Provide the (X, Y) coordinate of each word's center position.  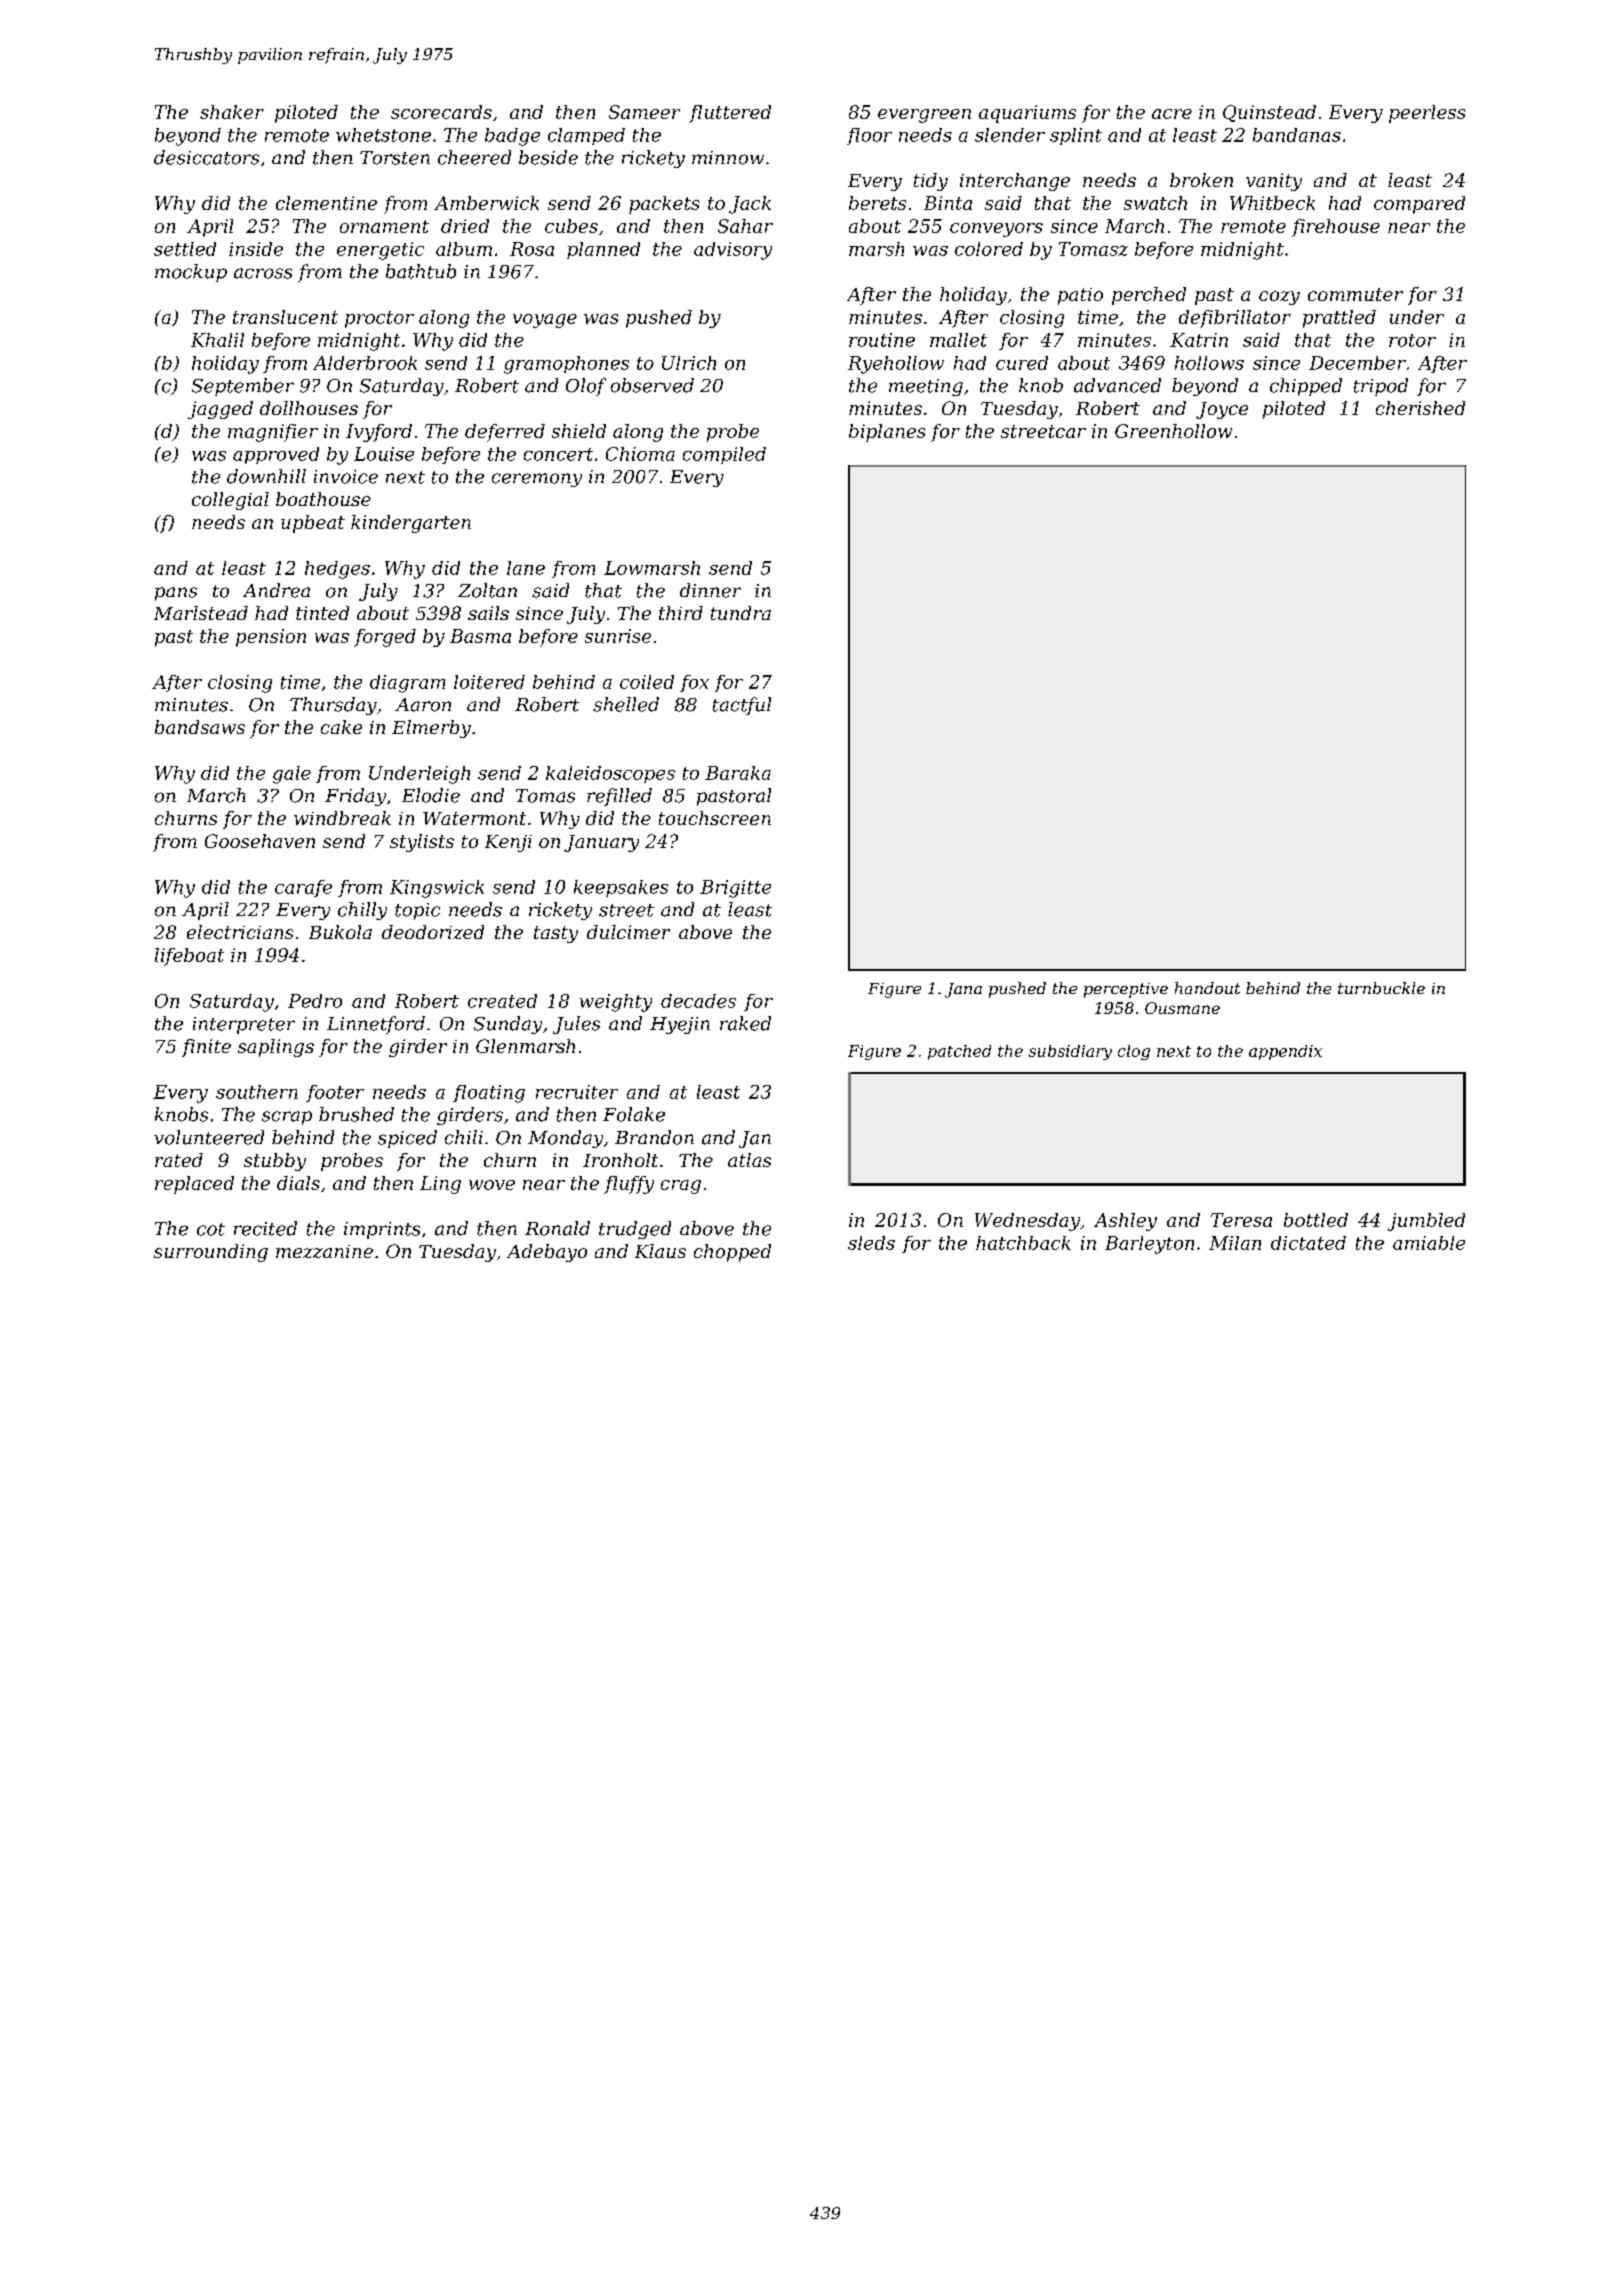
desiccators (206, 157)
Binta (948, 203)
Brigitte (735, 889)
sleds (871, 1243)
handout (1207, 988)
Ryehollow (896, 365)
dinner (710, 590)
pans (176, 594)
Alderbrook (365, 363)
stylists (422, 843)
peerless (1427, 114)
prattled (1339, 319)
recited (265, 1228)
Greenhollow (1173, 431)
